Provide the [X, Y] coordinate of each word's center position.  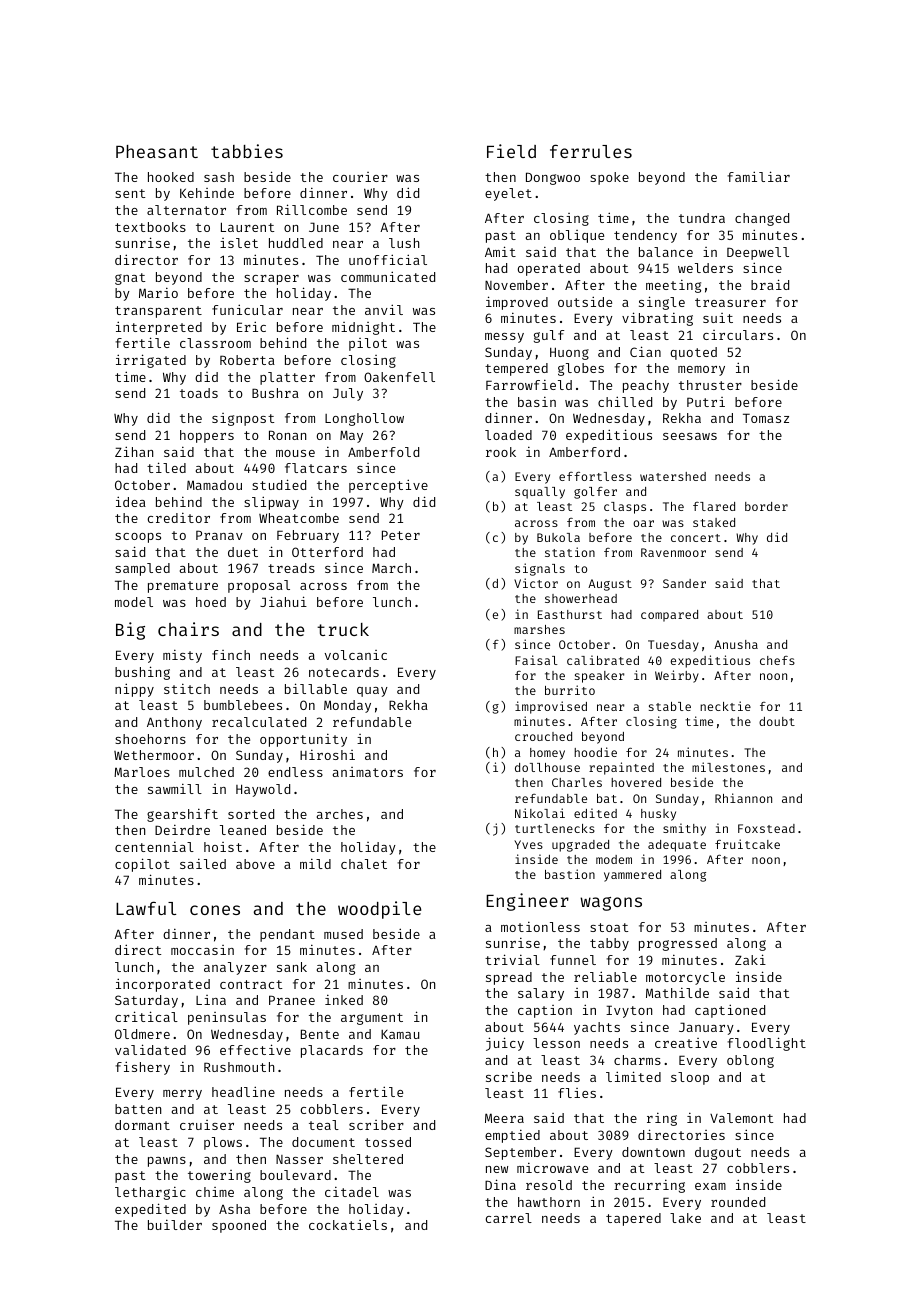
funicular [247, 309]
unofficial [388, 259]
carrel [508, 1218]
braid [770, 284]
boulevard [295, 1175]
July [348, 394]
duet [243, 552]
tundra [702, 218]
